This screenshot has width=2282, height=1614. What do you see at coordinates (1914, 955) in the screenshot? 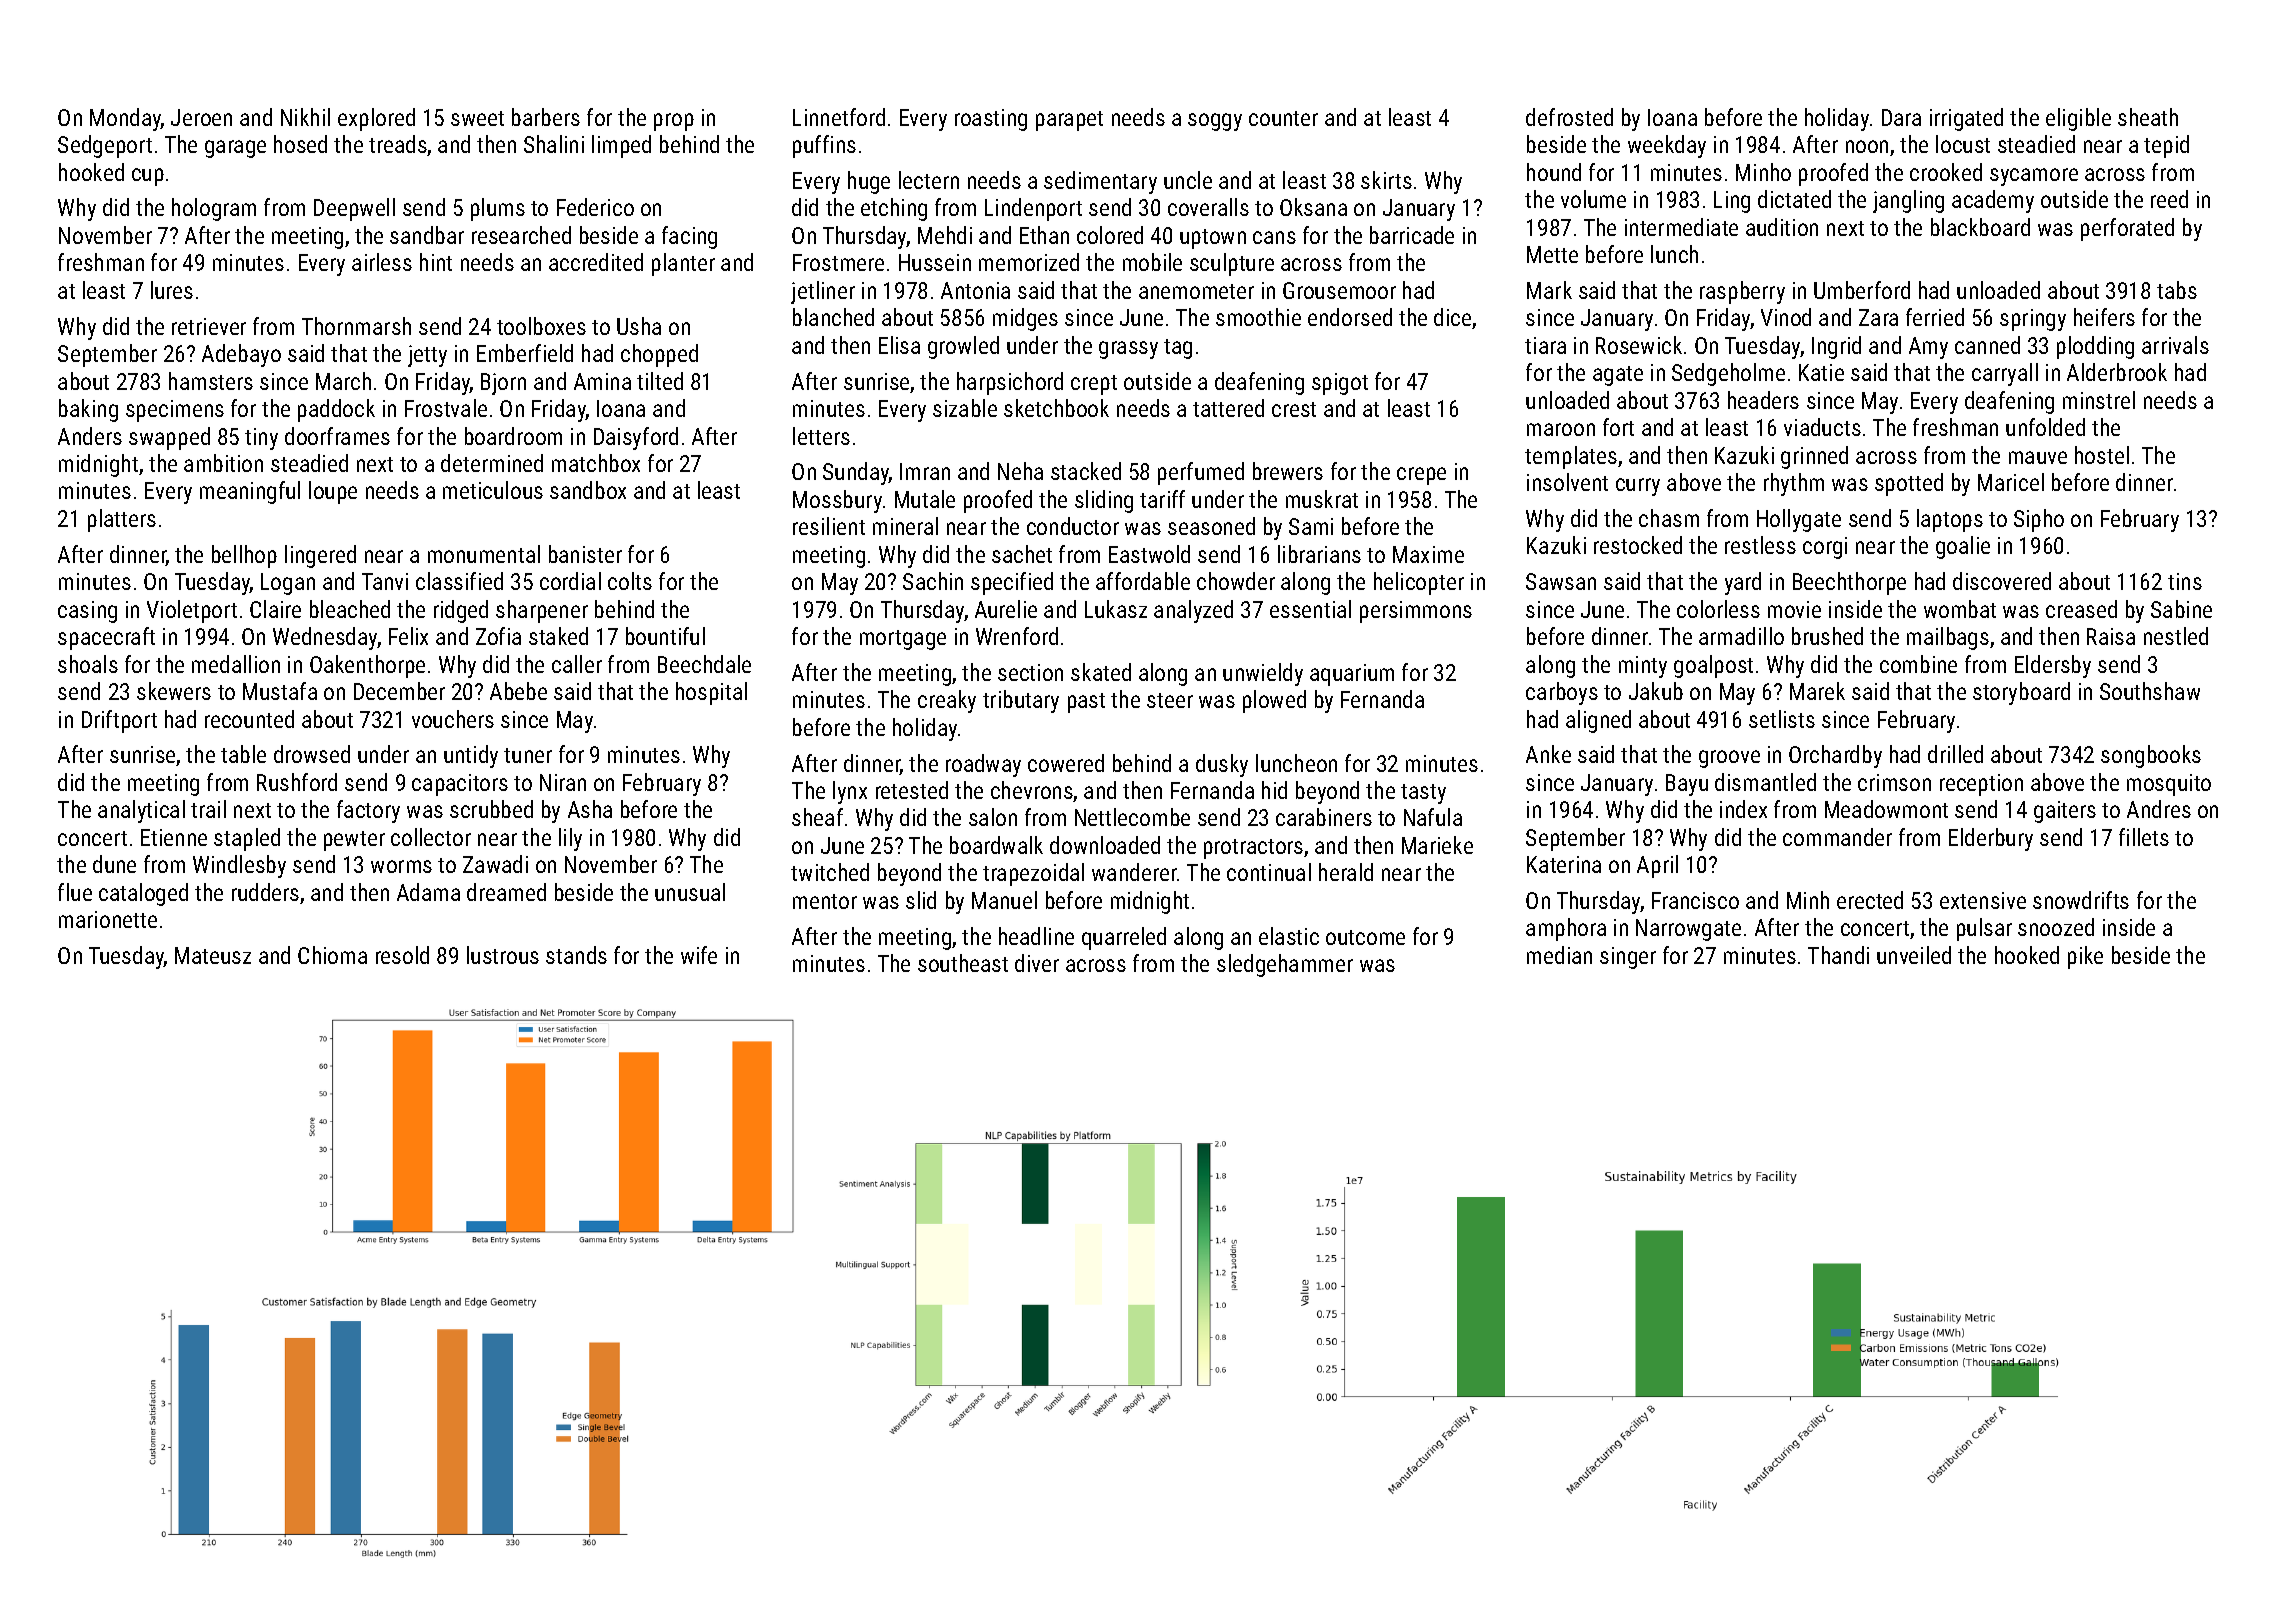
I see `unveiled` at bounding box center [1914, 955].
